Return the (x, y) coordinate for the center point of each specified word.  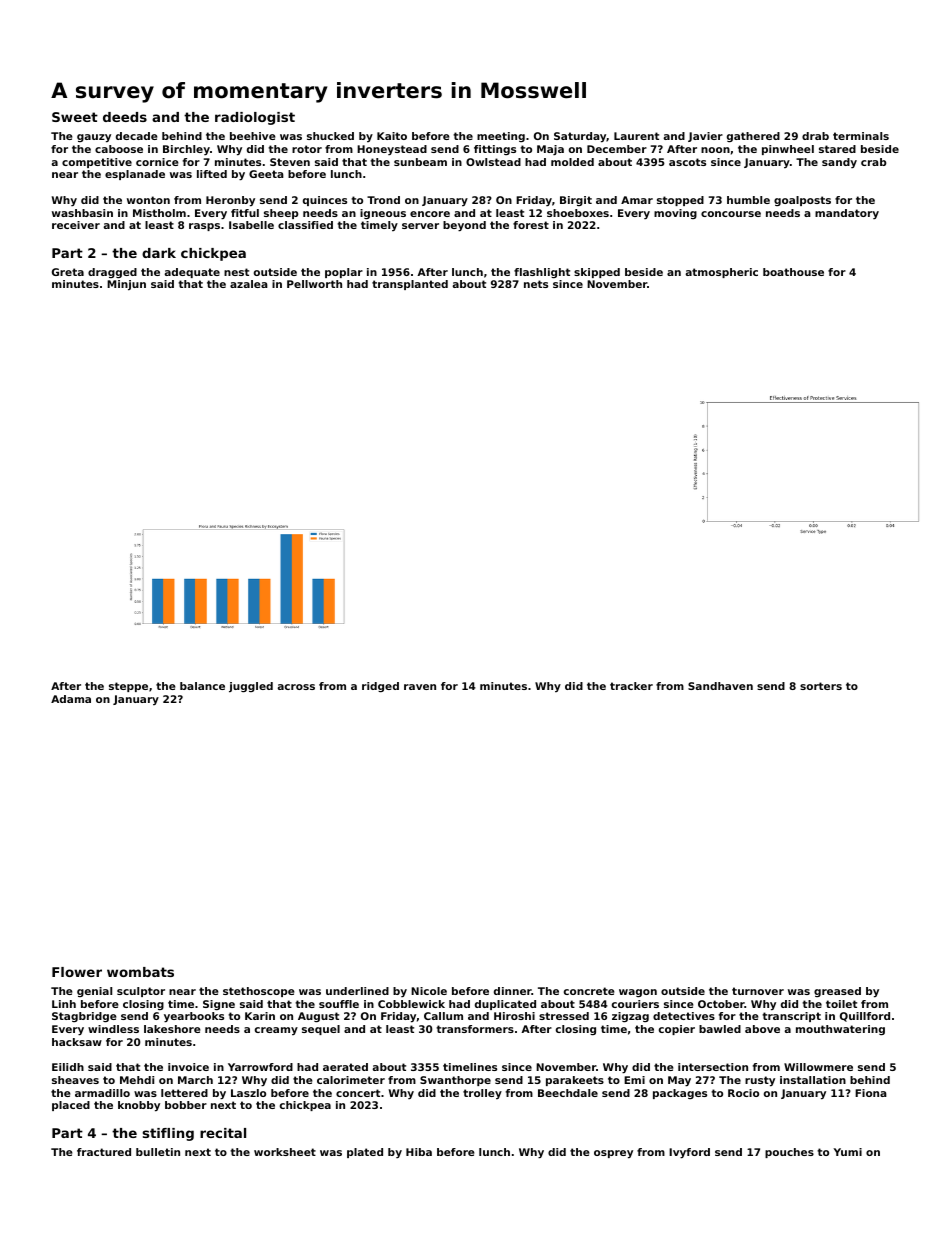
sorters (821, 686)
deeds (125, 117)
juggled (251, 687)
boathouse (793, 272)
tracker (631, 686)
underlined (357, 991)
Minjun (126, 285)
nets (536, 284)
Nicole (429, 991)
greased (837, 992)
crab (873, 162)
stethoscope (259, 992)
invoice (188, 1067)
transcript (791, 1017)
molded (572, 162)
